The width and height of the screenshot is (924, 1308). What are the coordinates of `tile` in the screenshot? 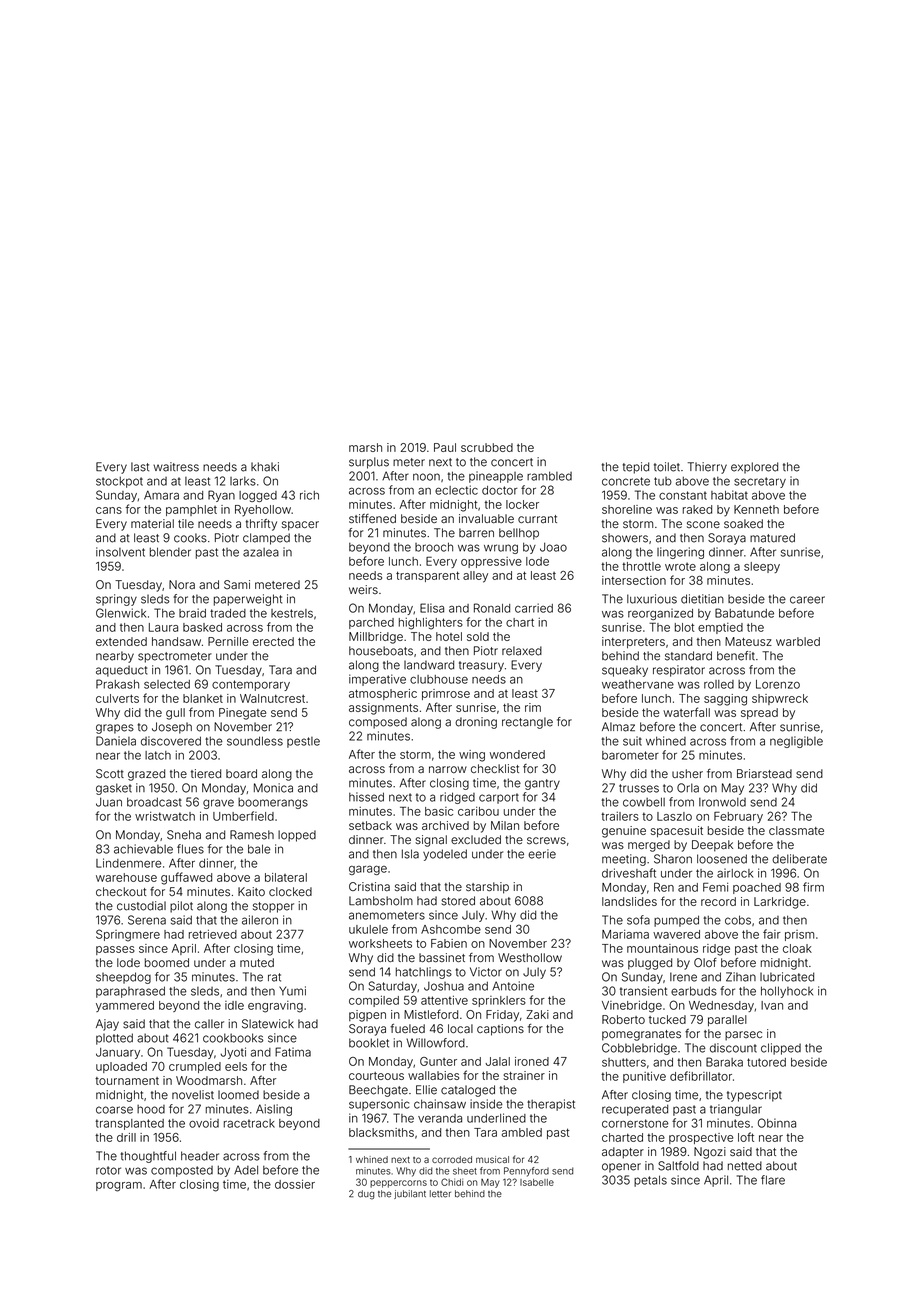 It's located at (186, 523).
